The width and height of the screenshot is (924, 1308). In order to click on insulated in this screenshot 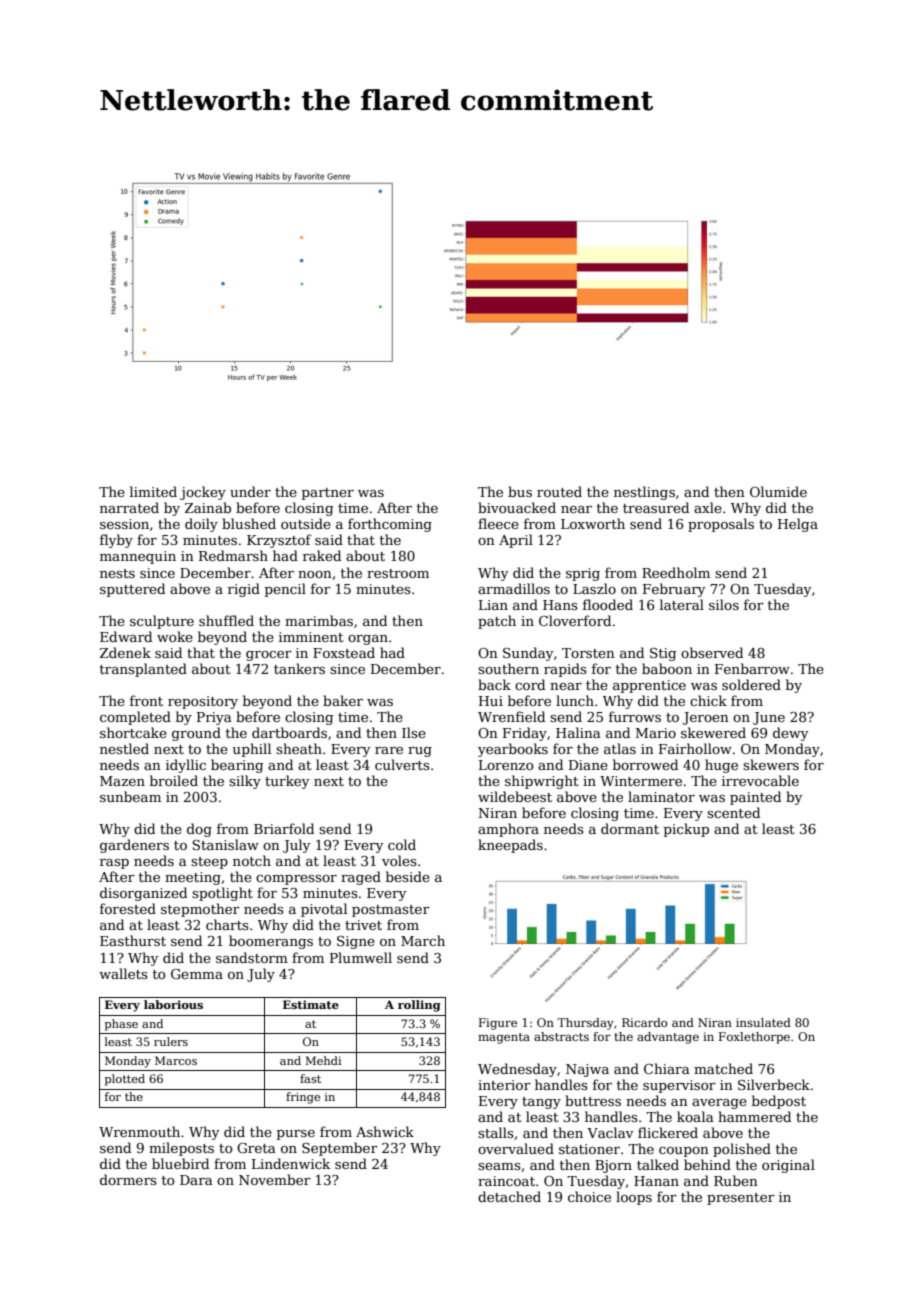, I will do `click(763, 1022)`.
